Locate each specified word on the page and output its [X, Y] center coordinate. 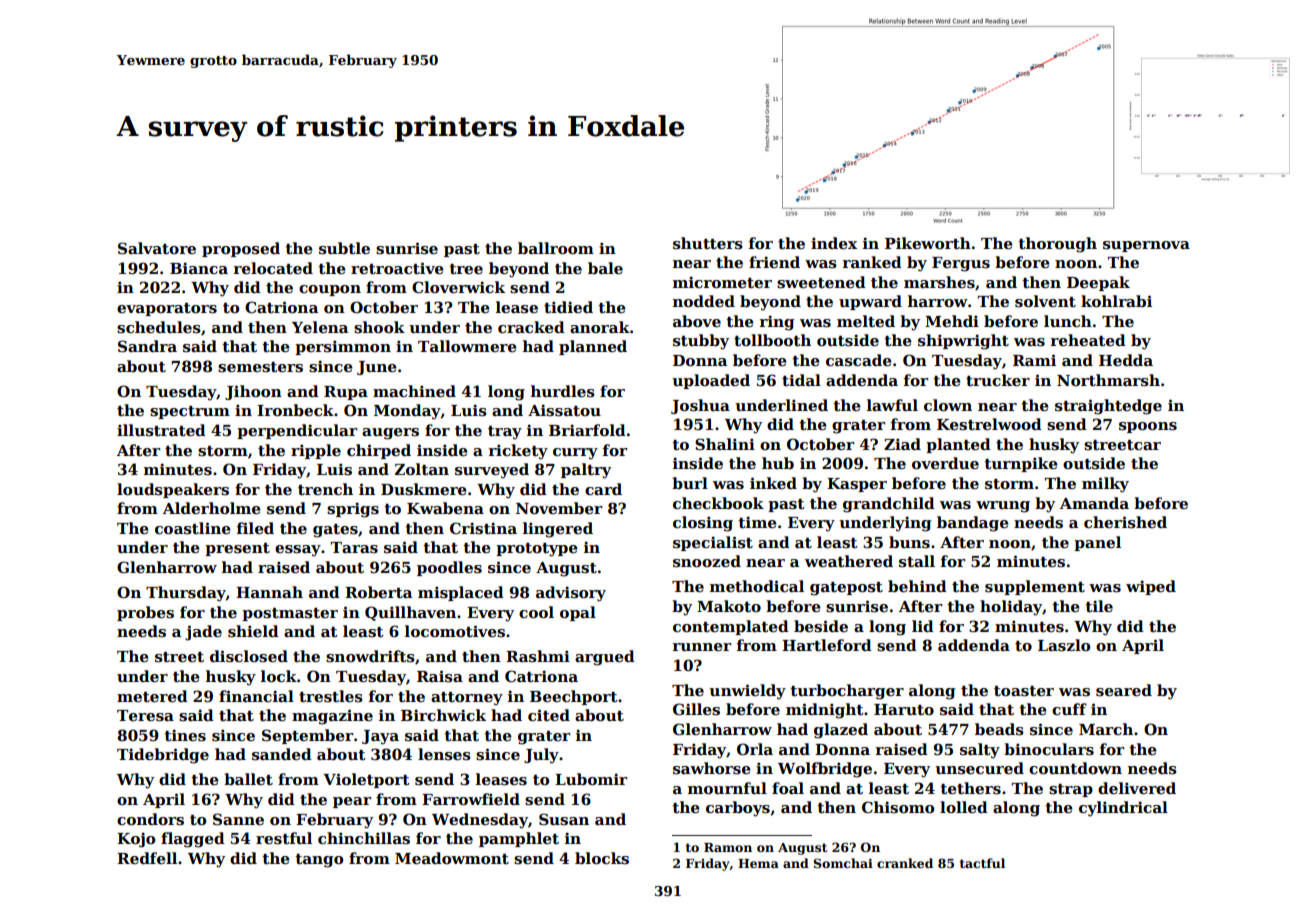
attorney [467, 699]
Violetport [366, 780]
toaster [1024, 691]
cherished [1125, 522]
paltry [586, 471]
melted [866, 321]
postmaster [290, 614]
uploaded [711, 381]
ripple [316, 451]
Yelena [320, 327]
